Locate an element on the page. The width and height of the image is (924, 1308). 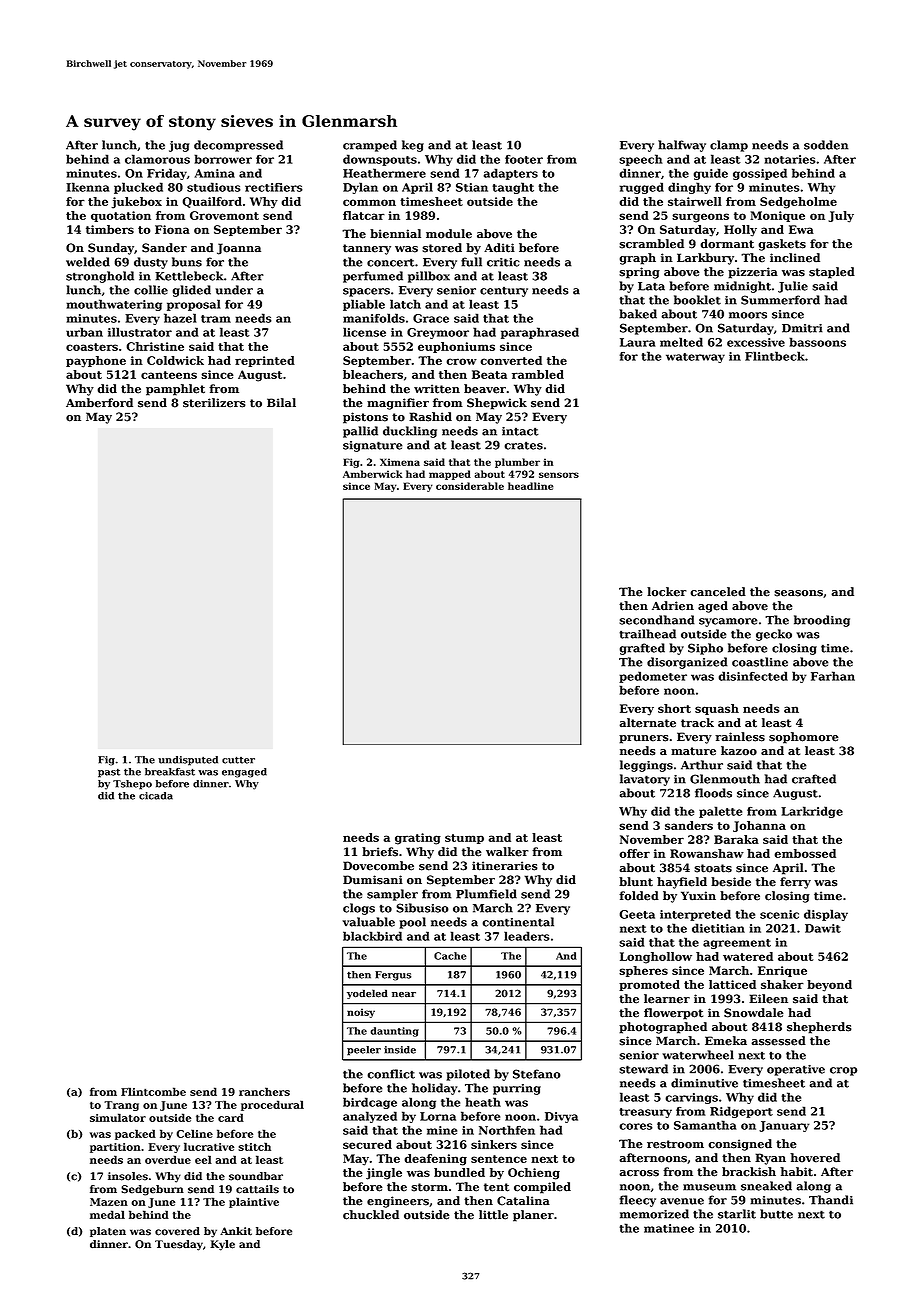
planer is located at coordinates (533, 1216).
